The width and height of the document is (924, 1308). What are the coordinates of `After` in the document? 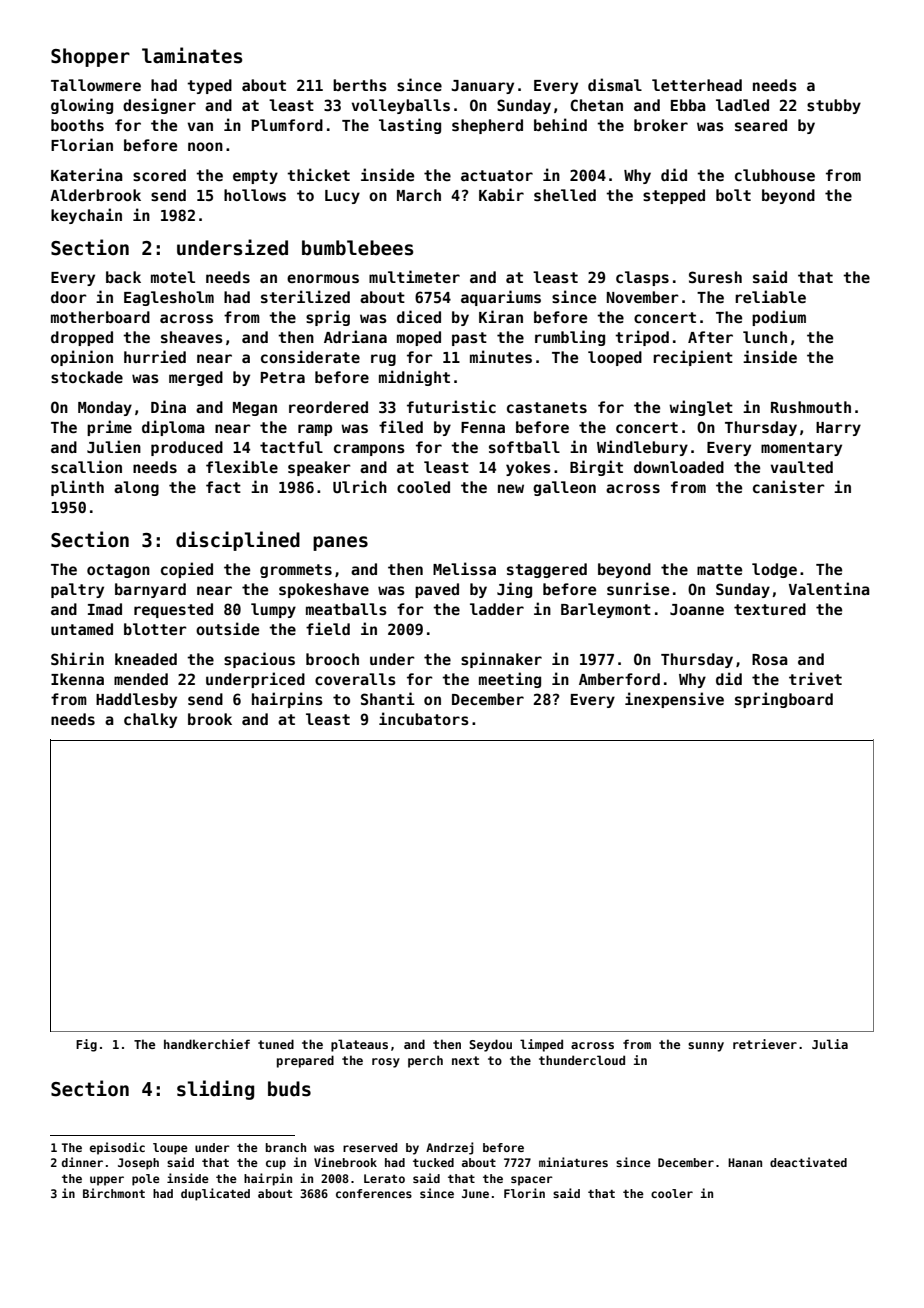 It's located at (710, 337).
